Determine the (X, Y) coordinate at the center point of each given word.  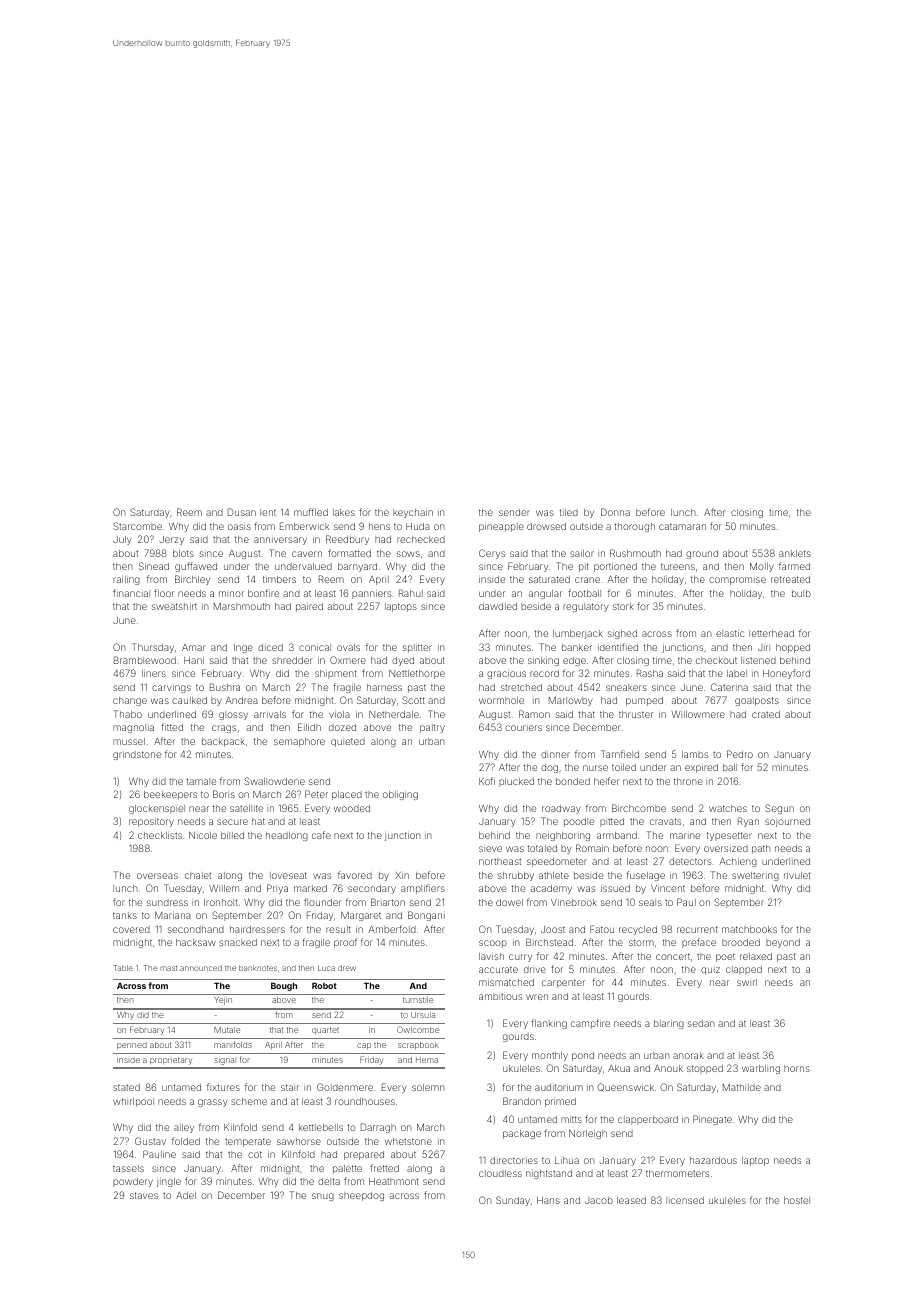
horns (797, 1068)
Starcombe (137, 526)
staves (144, 1195)
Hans (548, 1200)
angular (545, 594)
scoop (493, 944)
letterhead (771, 633)
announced (201, 968)
